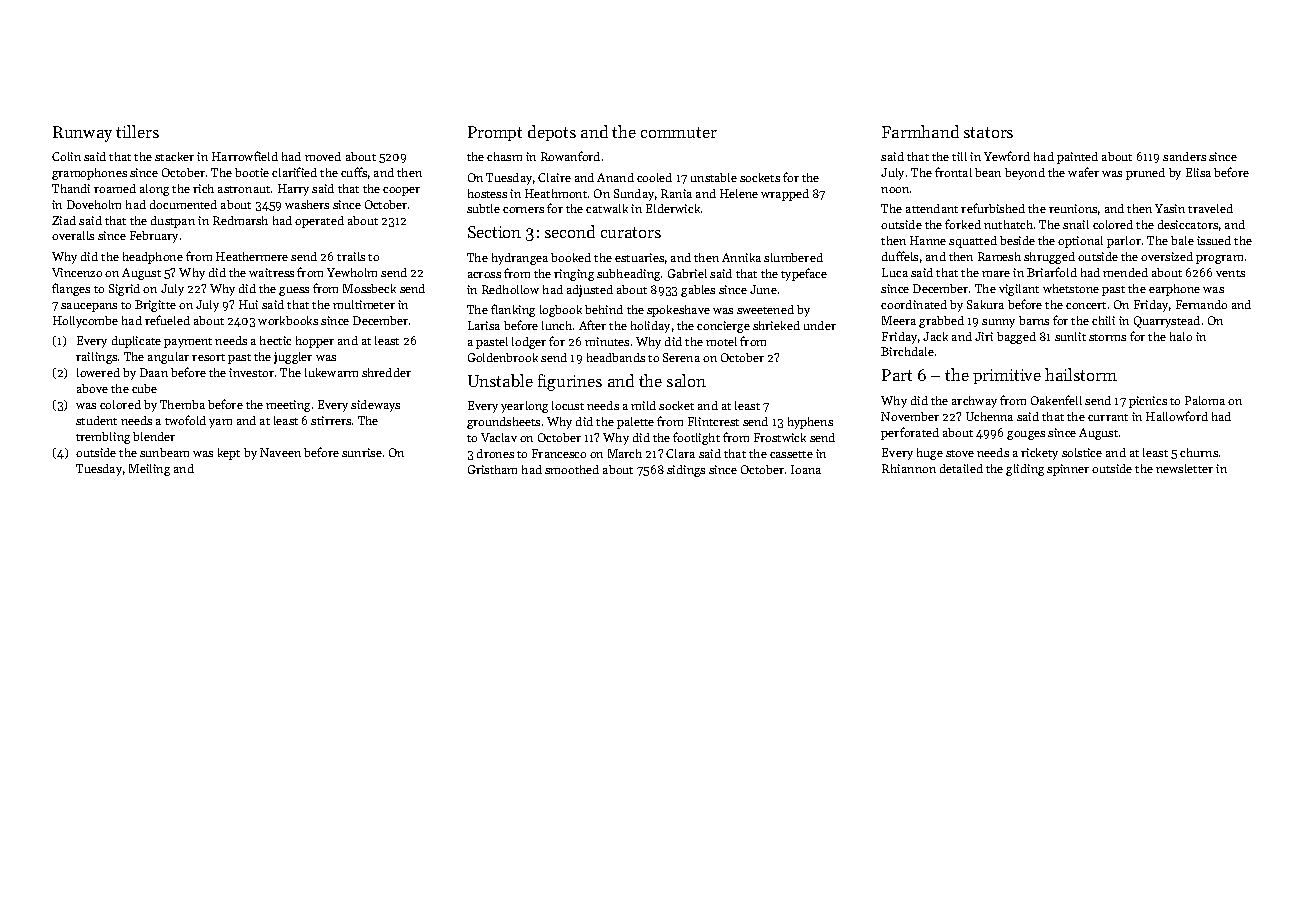  Describe the element at coordinates (154, 436) in the screenshot. I see `blender` at that location.
